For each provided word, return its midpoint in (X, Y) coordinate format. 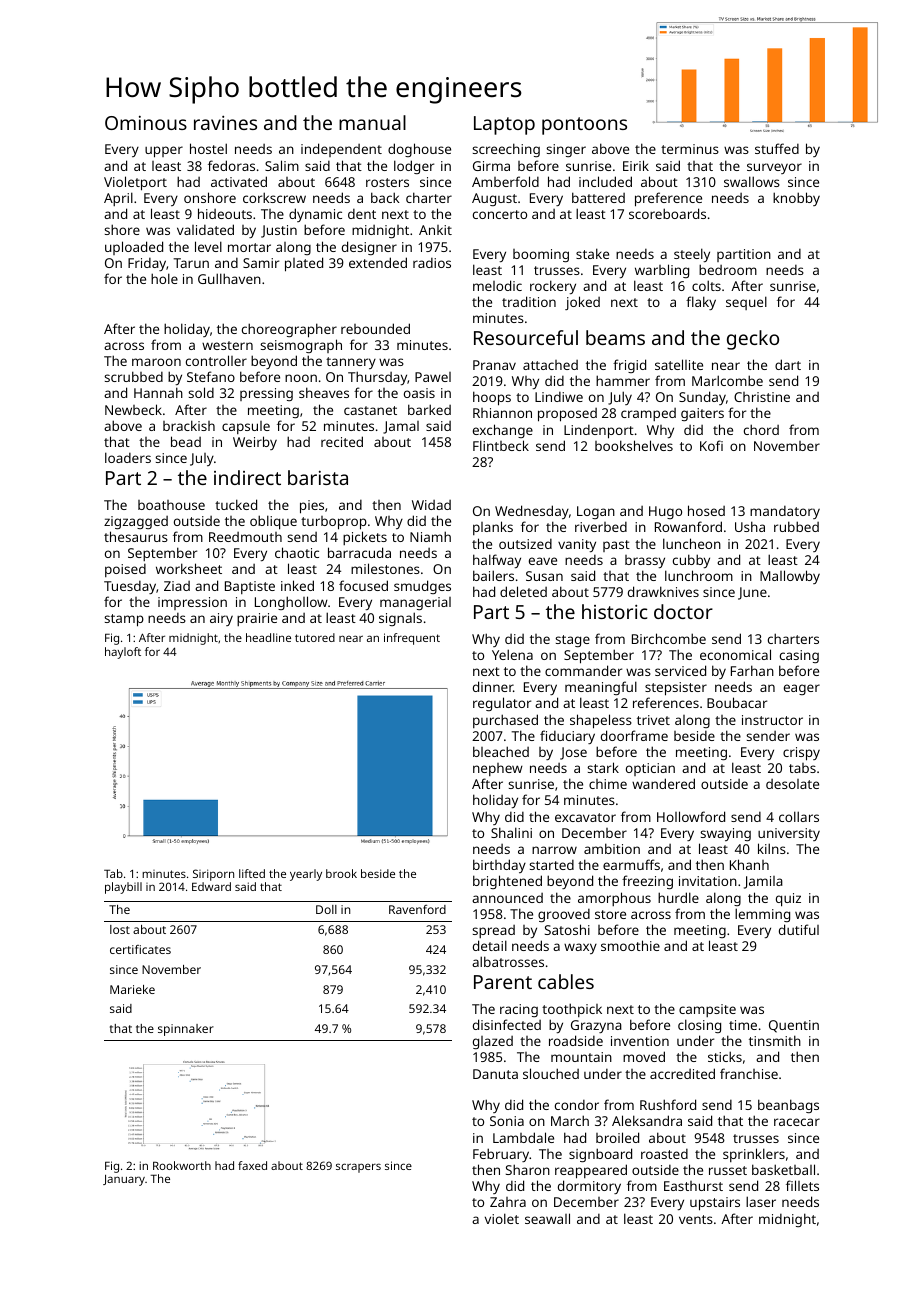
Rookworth (182, 1165)
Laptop (504, 125)
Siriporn (213, 875)
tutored (315, 637)
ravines (225, 123)
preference (668, 199)
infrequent (412, 639)
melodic (497, 285)
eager (802, 689)
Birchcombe (669, 638)
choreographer (289, 330)
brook (341, 873)
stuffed (777, 148)
